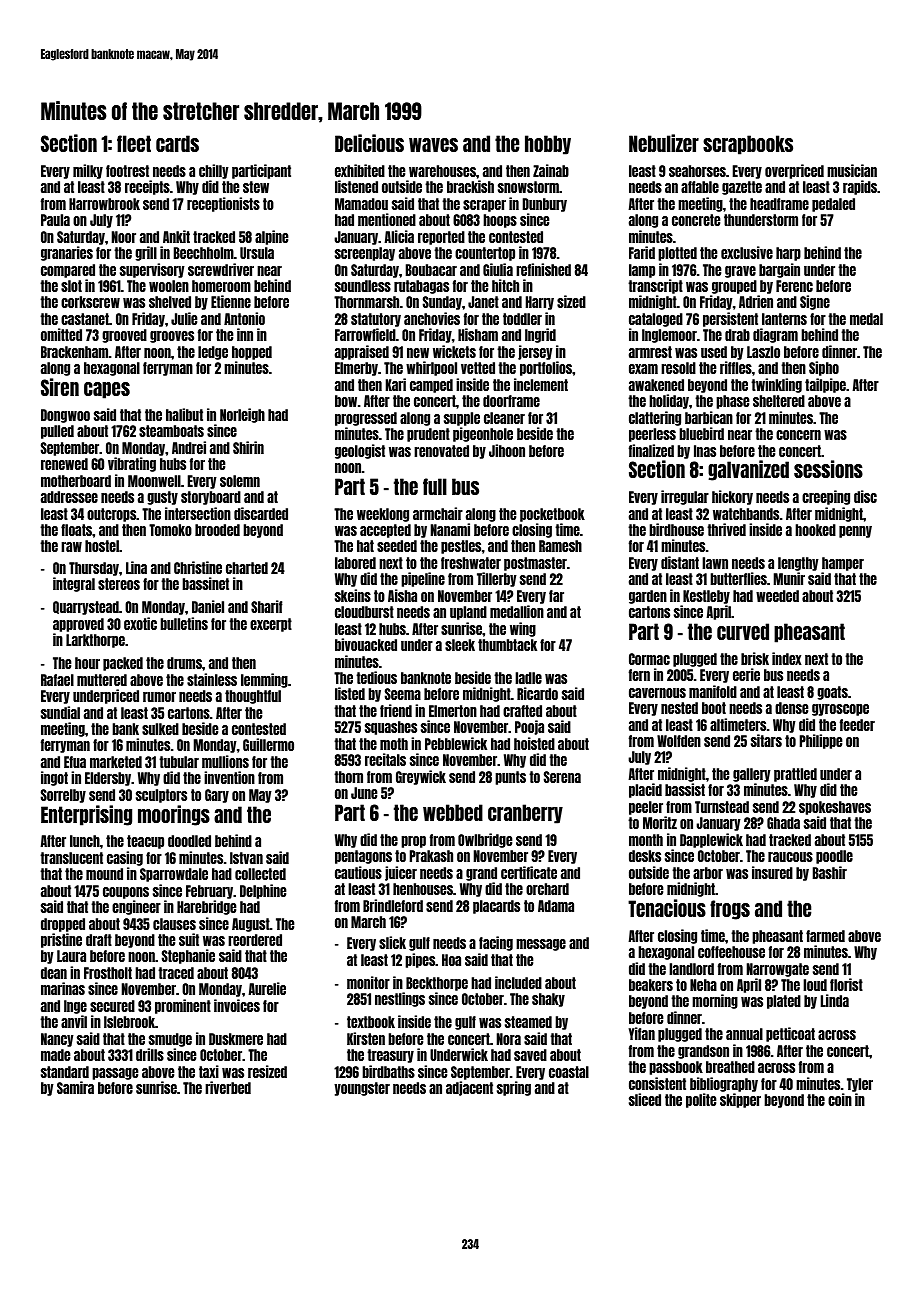 The image size is (924, 1308). What do you see at coordinates (748, 145) in the image?
I see `scrapbooks` at bounding box center [748, 145].
